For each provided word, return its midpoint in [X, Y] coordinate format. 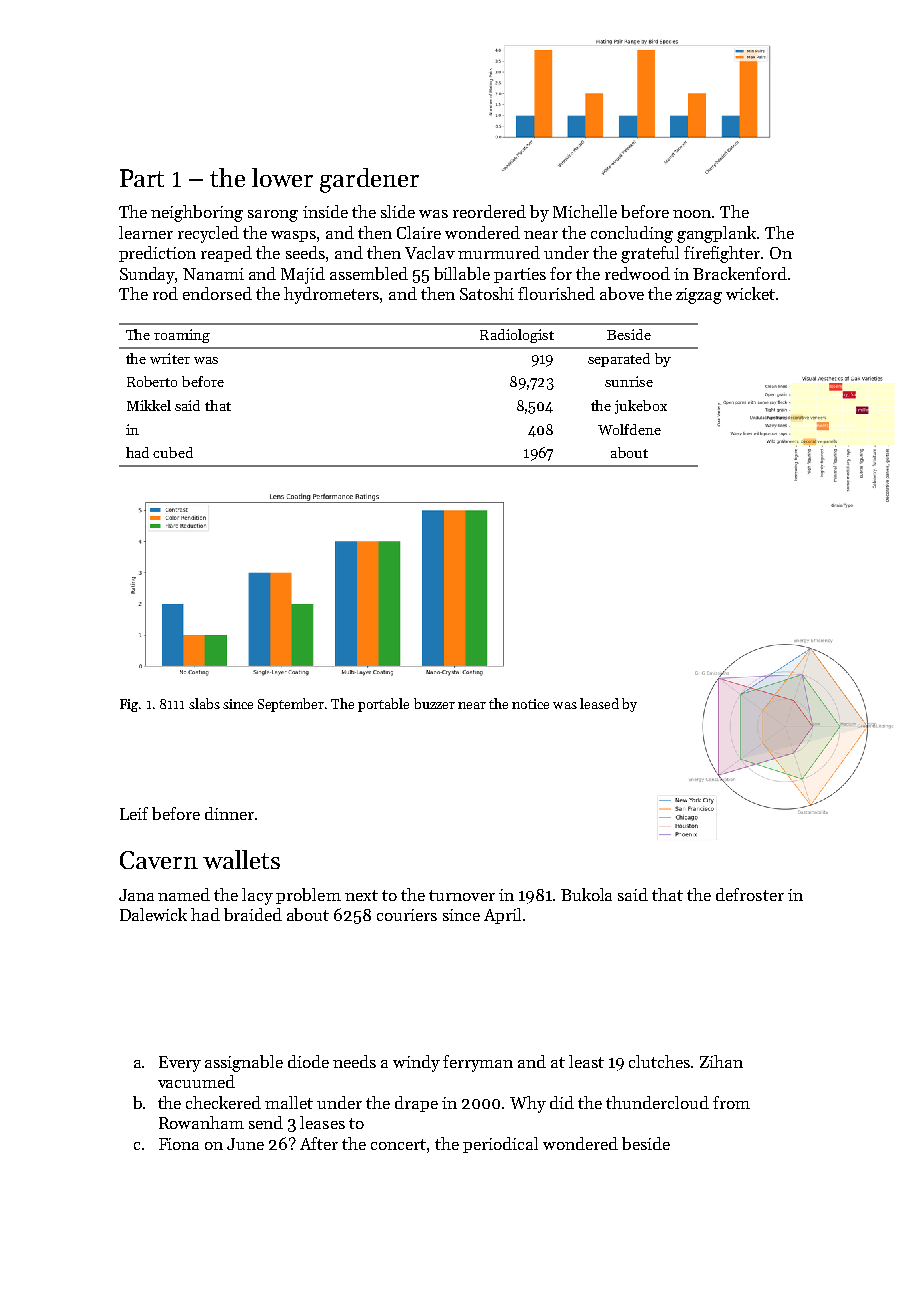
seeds [305, 252]
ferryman [478, 1063]
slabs [204, 703]
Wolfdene [629, 429]
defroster [750, 894]
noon [693, 214]
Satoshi [487, 293]
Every [180, 1064]
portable [383, 705]
